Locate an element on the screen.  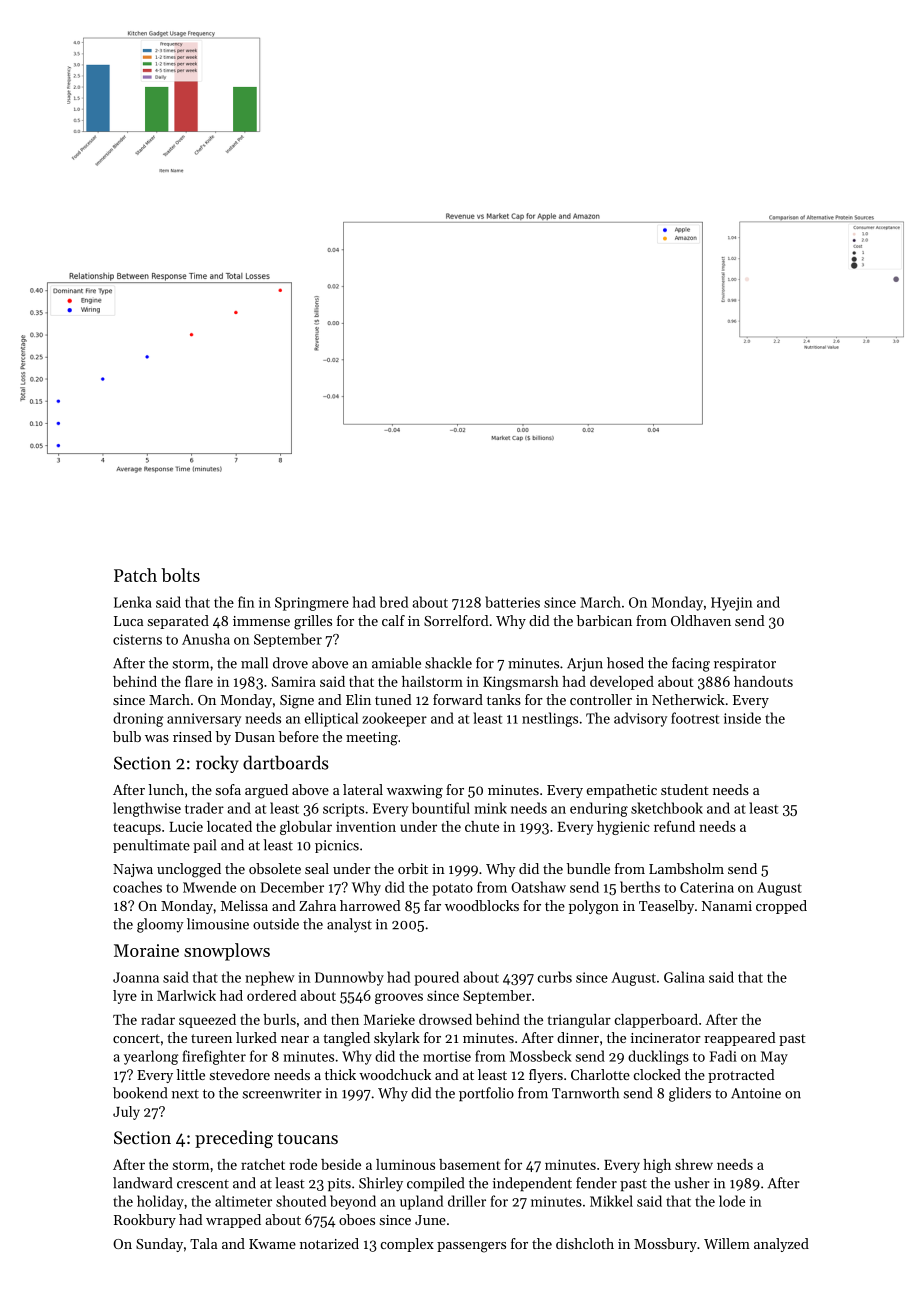
footrest is located at coordinates (695, 718).
